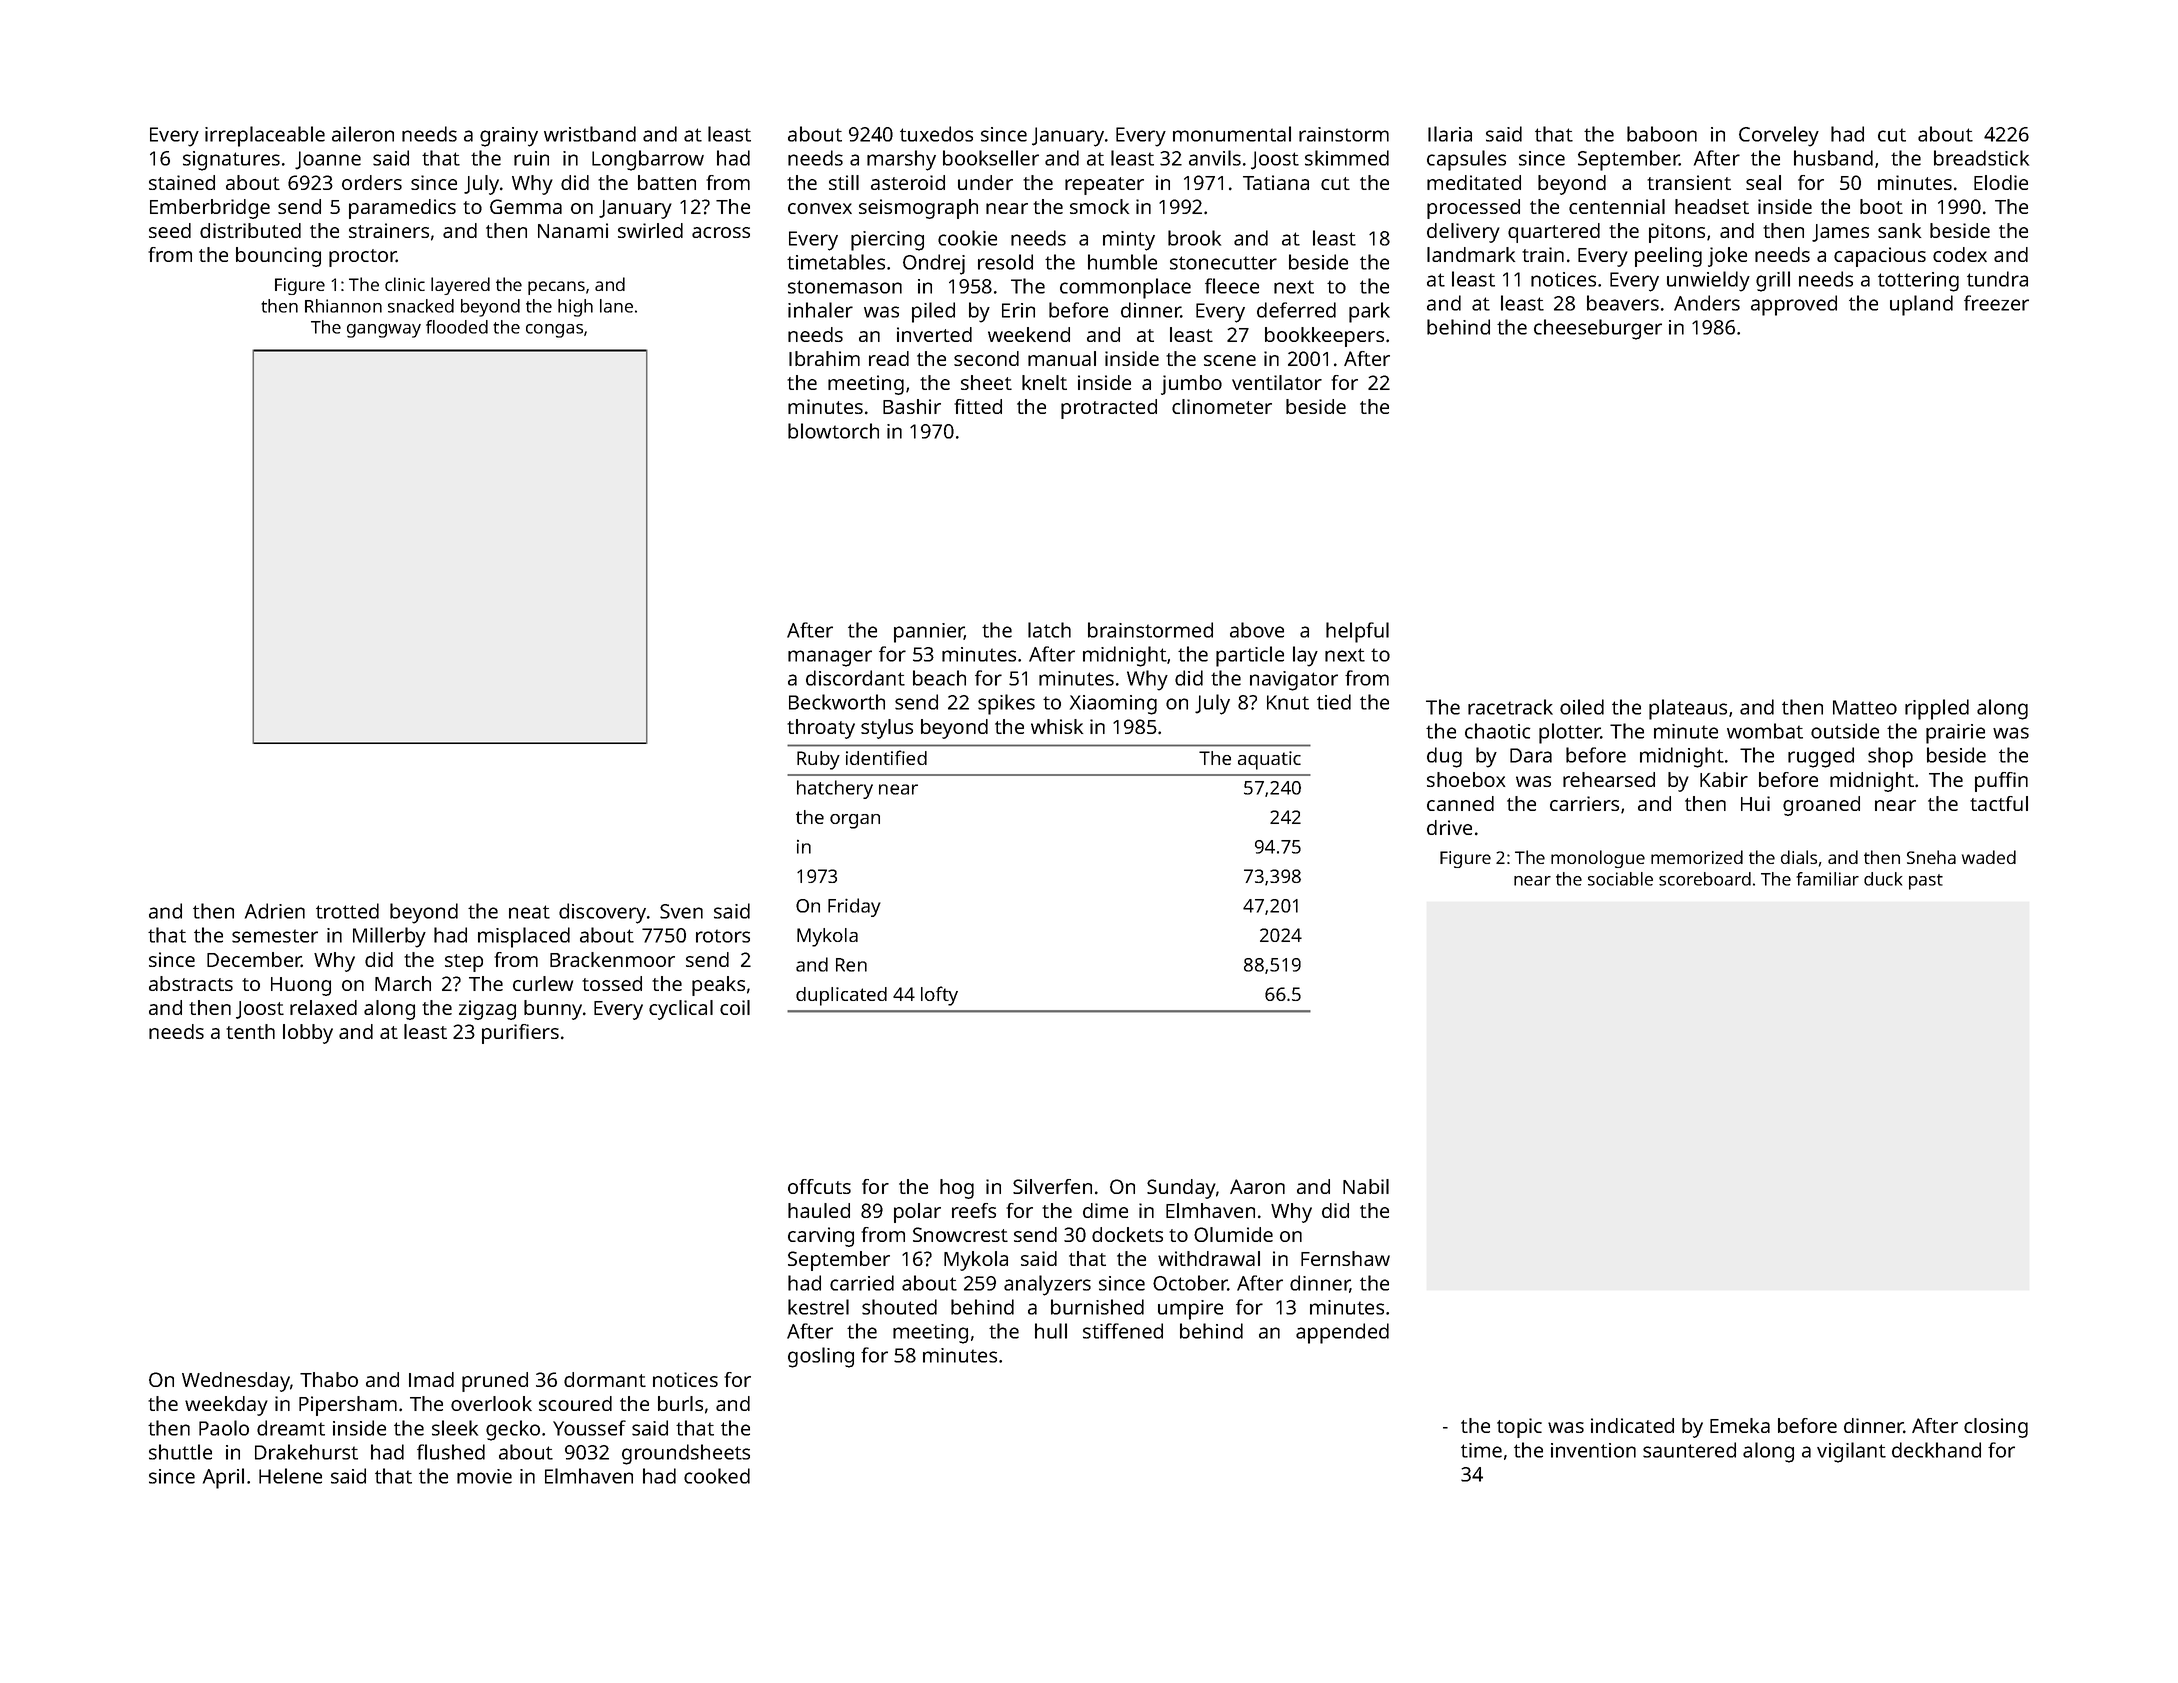 Image resolution: width=2178 pixels, height=1683 pixels. What do you see at coordinates (929, 633) in the screenshot?
I see `pannier` at bounding box center [929, 633].
